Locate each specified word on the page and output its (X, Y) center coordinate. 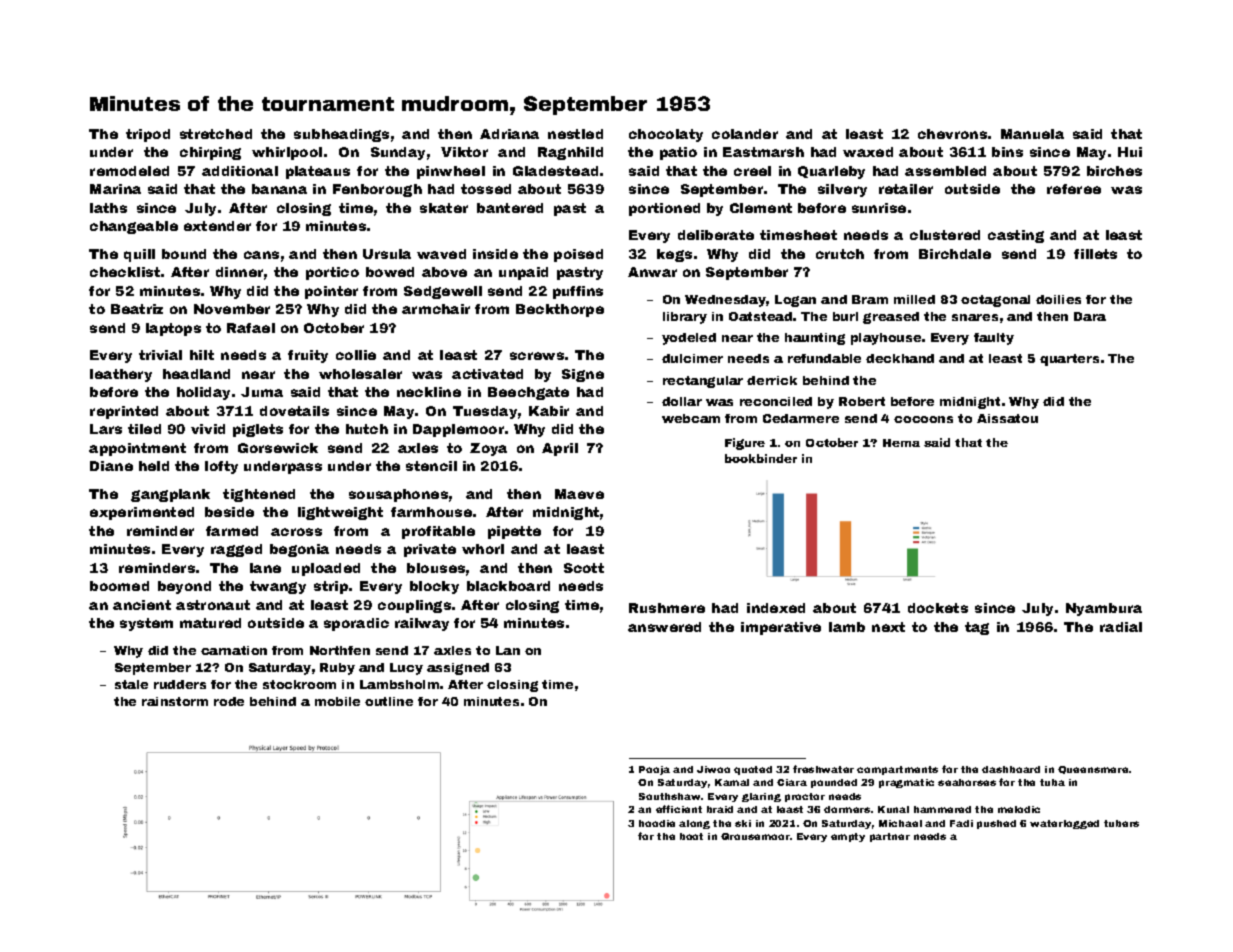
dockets (938, 608)
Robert (862, 401)
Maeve (579, 494)
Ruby (337, 669)
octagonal (995, 301)
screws (537, 356)
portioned (664, 209)
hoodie (657, 823)
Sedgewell (443, 292)
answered (664, 627)
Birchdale (955, 254)
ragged (236, 550)
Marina (115, 189)
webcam (691, 418)
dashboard (1011, 769)
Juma (262, 392)
